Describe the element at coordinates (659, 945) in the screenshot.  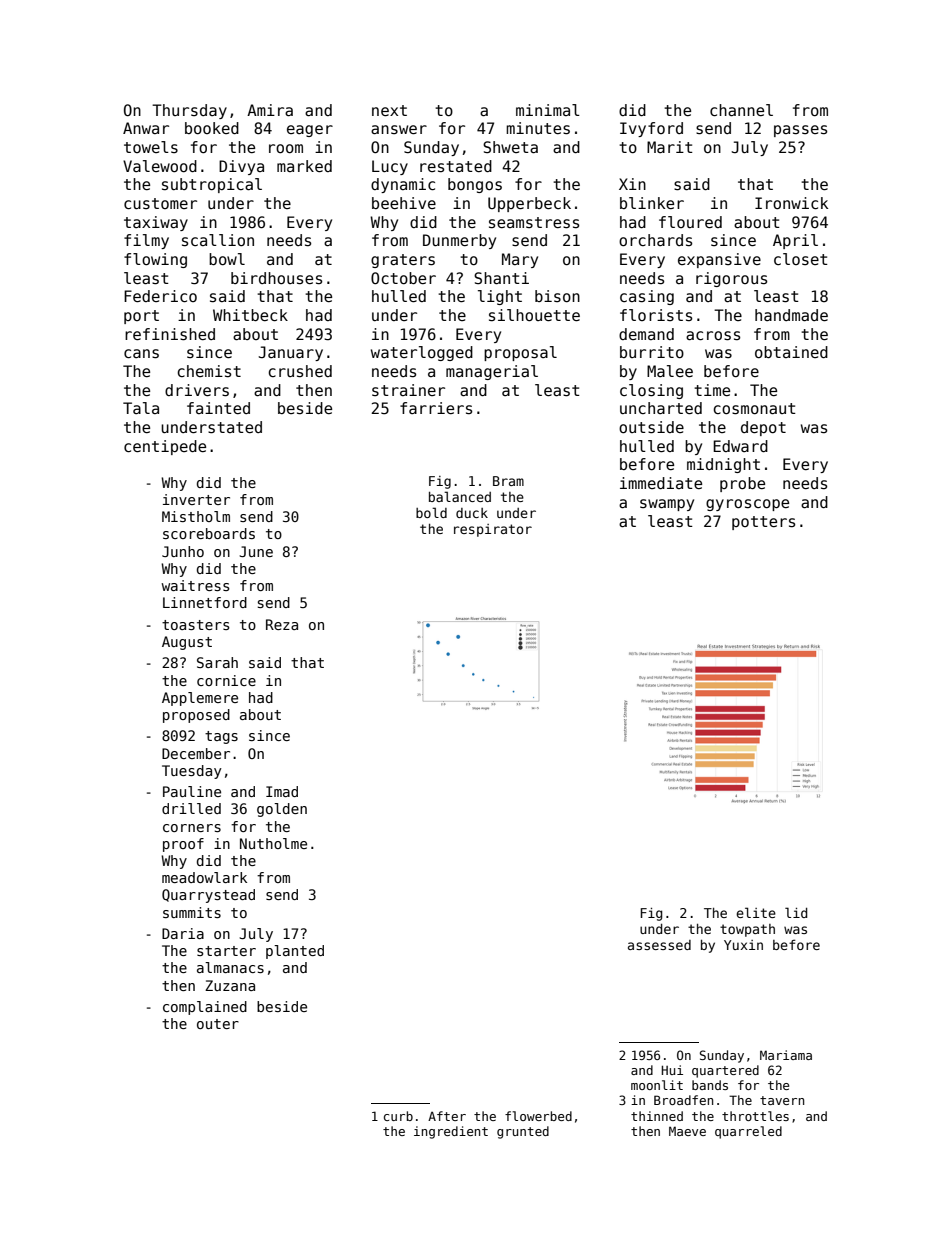
I see `assessed` at that location.
